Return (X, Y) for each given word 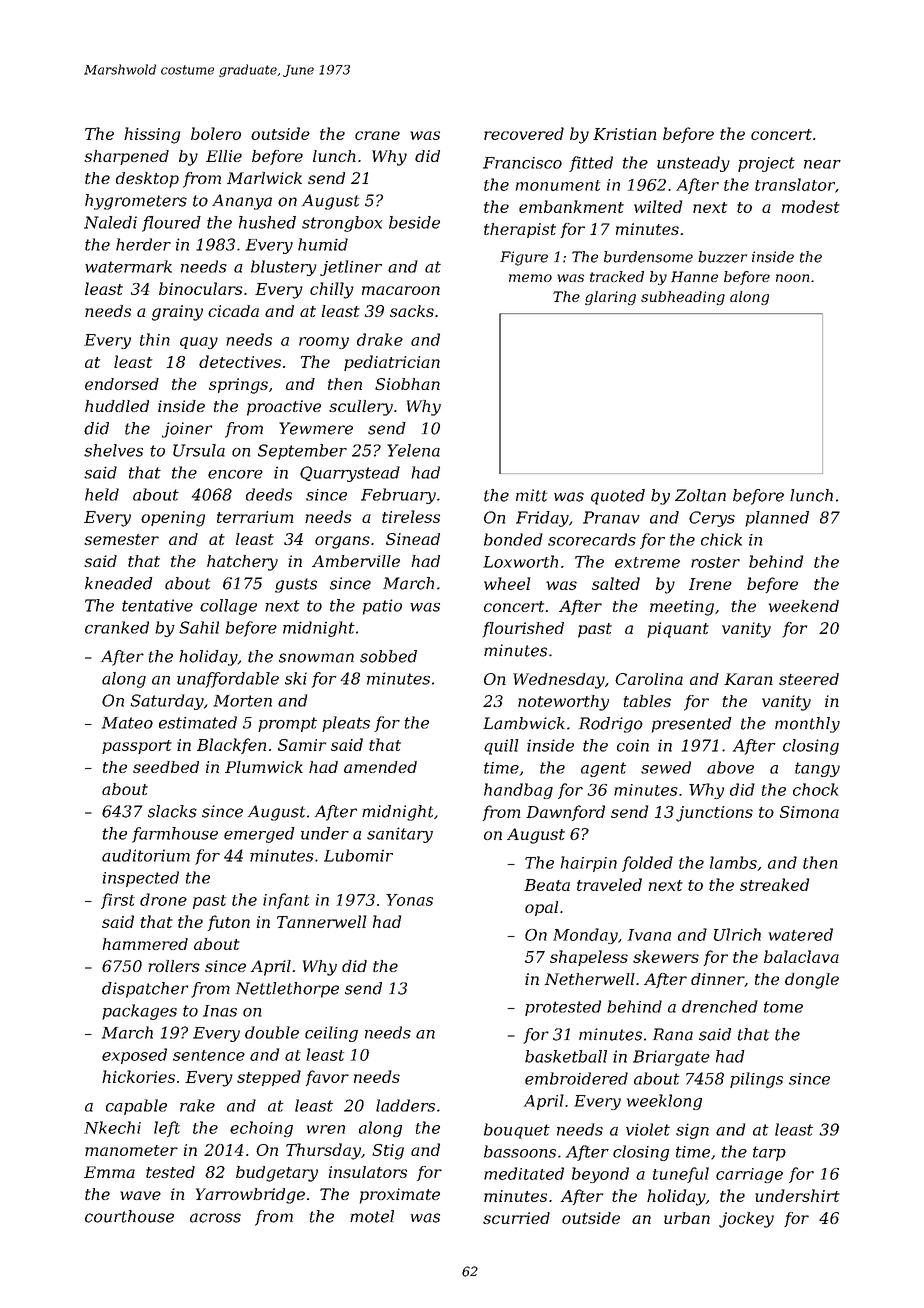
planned (777, 519)
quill (501, 747)
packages (139, 1012)
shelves (113, 450)
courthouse (129, 1216)
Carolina (649, 679)
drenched (720, 1006)
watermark (128, 266)
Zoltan (700, 495)
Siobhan (407, 384)
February (398, 496)
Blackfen (231, 746)
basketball (566, 1056)
